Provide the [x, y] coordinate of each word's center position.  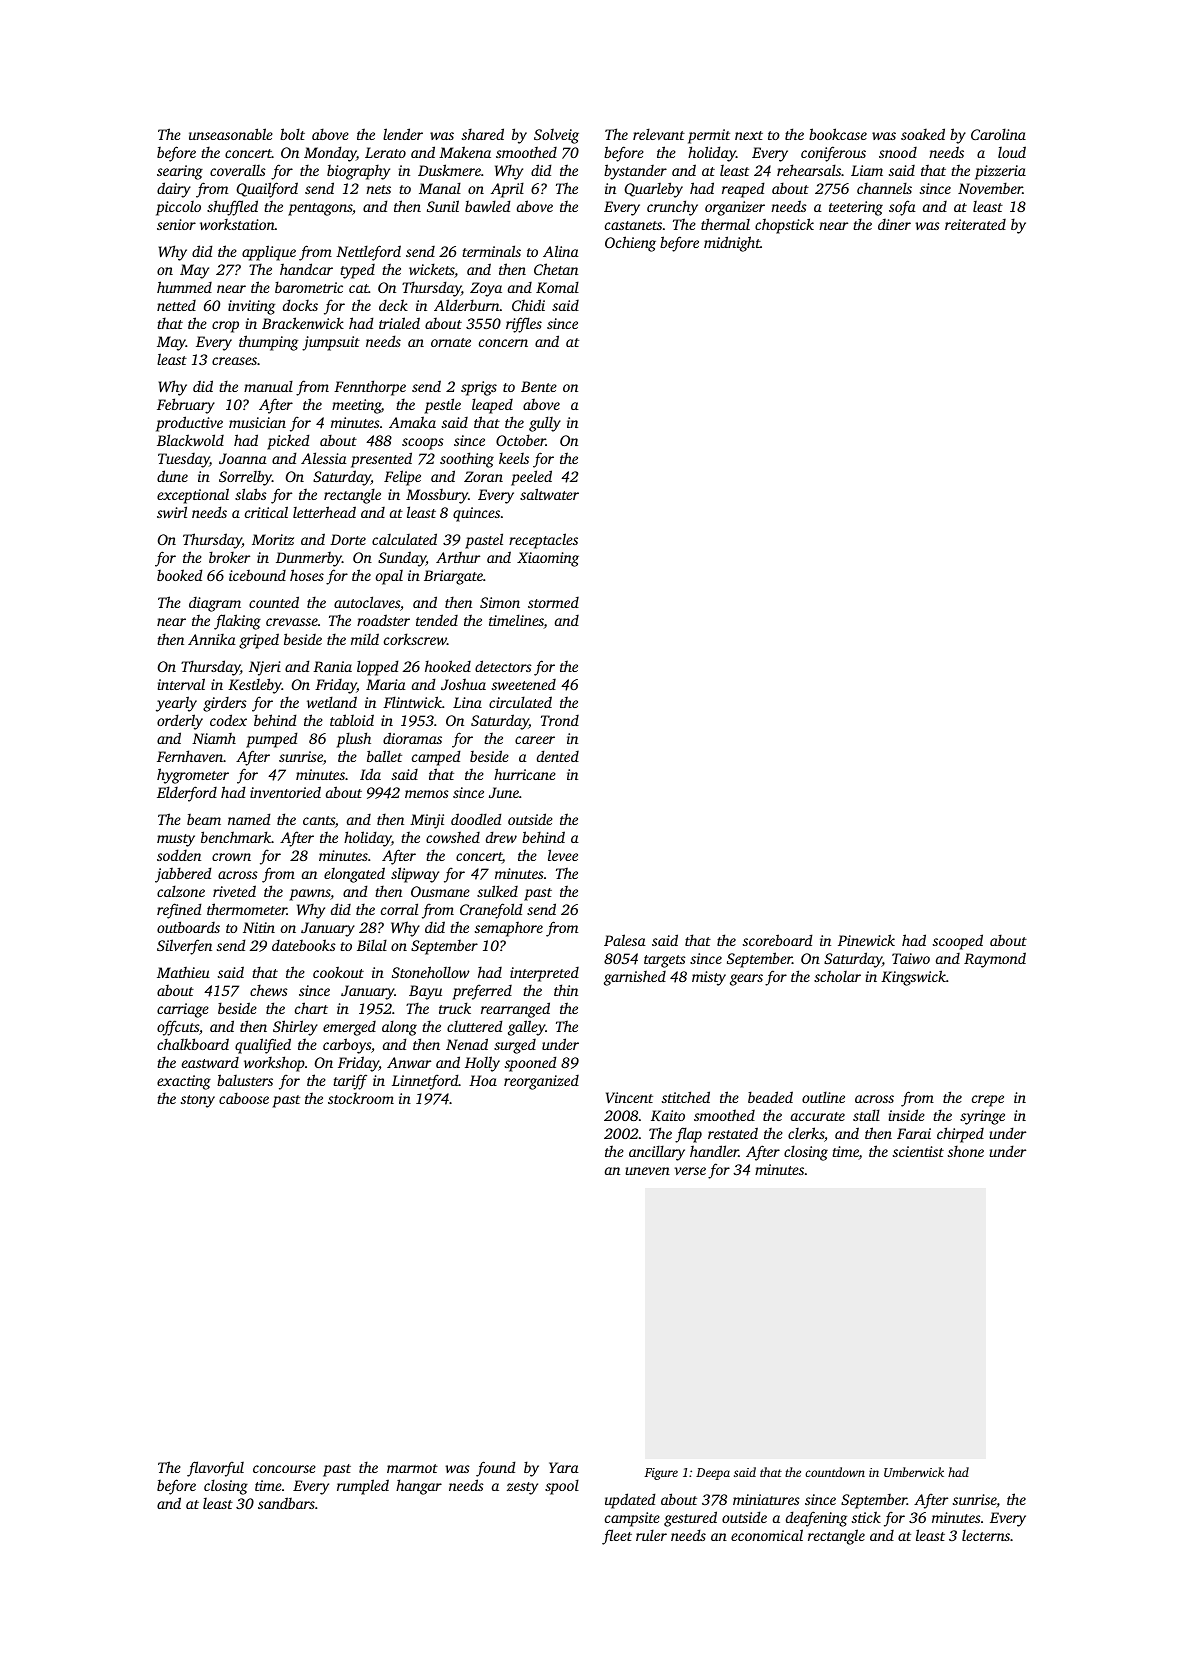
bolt [292, 134]
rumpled [363, 1487]
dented [558, 756]
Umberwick [914, 1472]
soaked [923, 134]
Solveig [556, 136]
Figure [661, 1474]
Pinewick [866, 940]
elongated [354, 875]
